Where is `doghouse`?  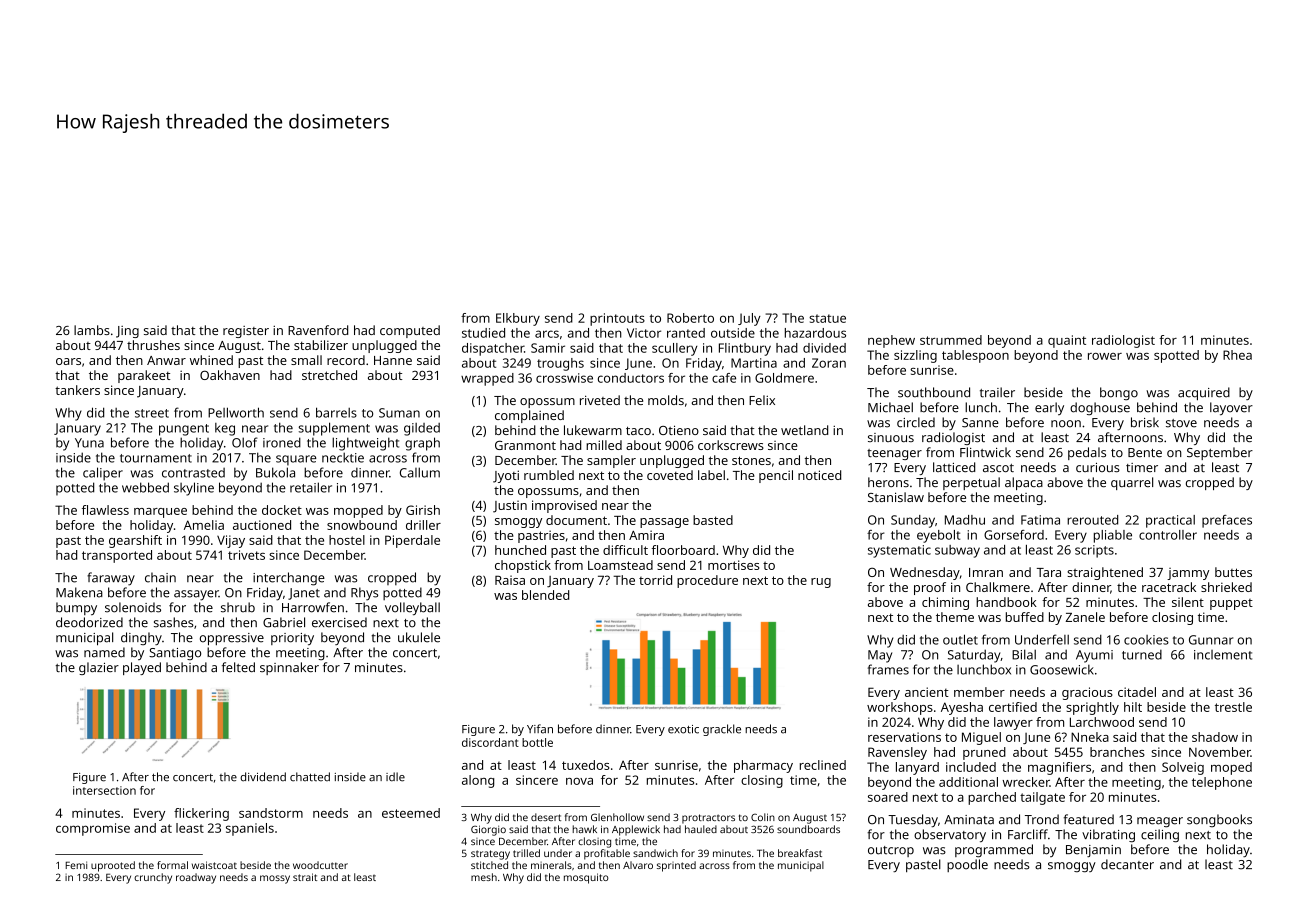
doghouse is located at coordinates (1100, 408).
